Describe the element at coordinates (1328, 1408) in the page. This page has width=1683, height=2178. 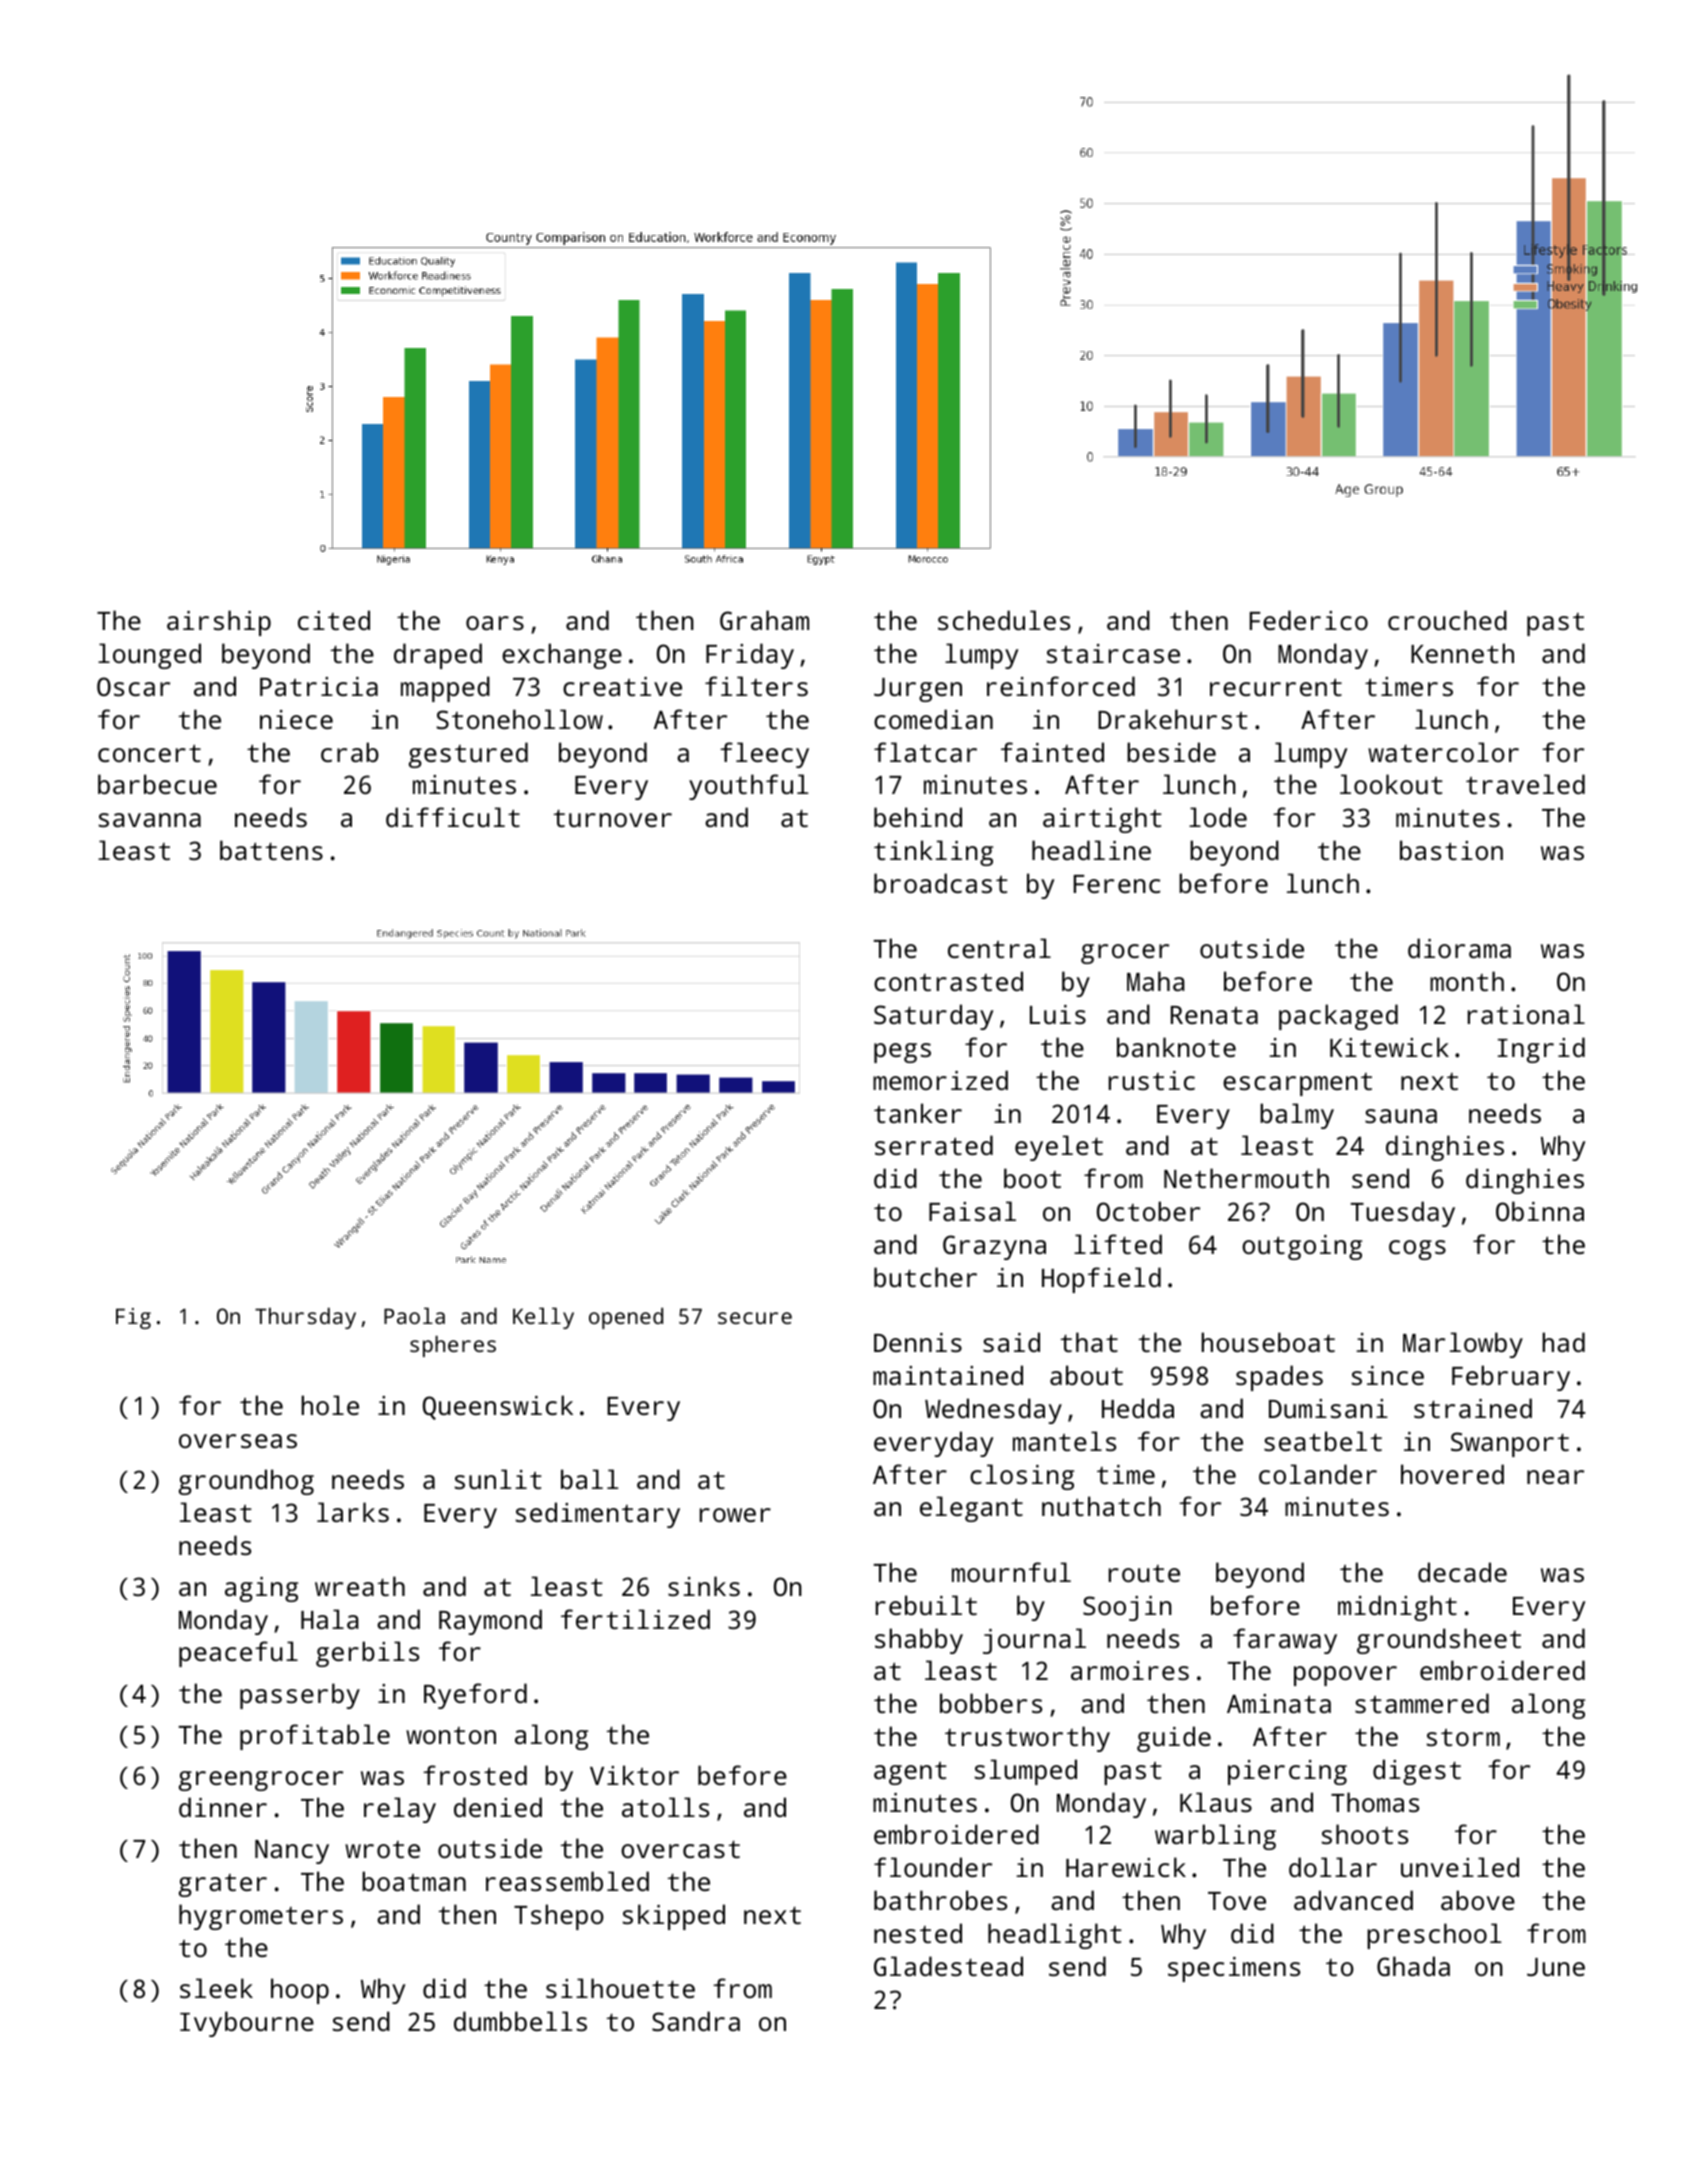
I see `Dumisani` at that location.
